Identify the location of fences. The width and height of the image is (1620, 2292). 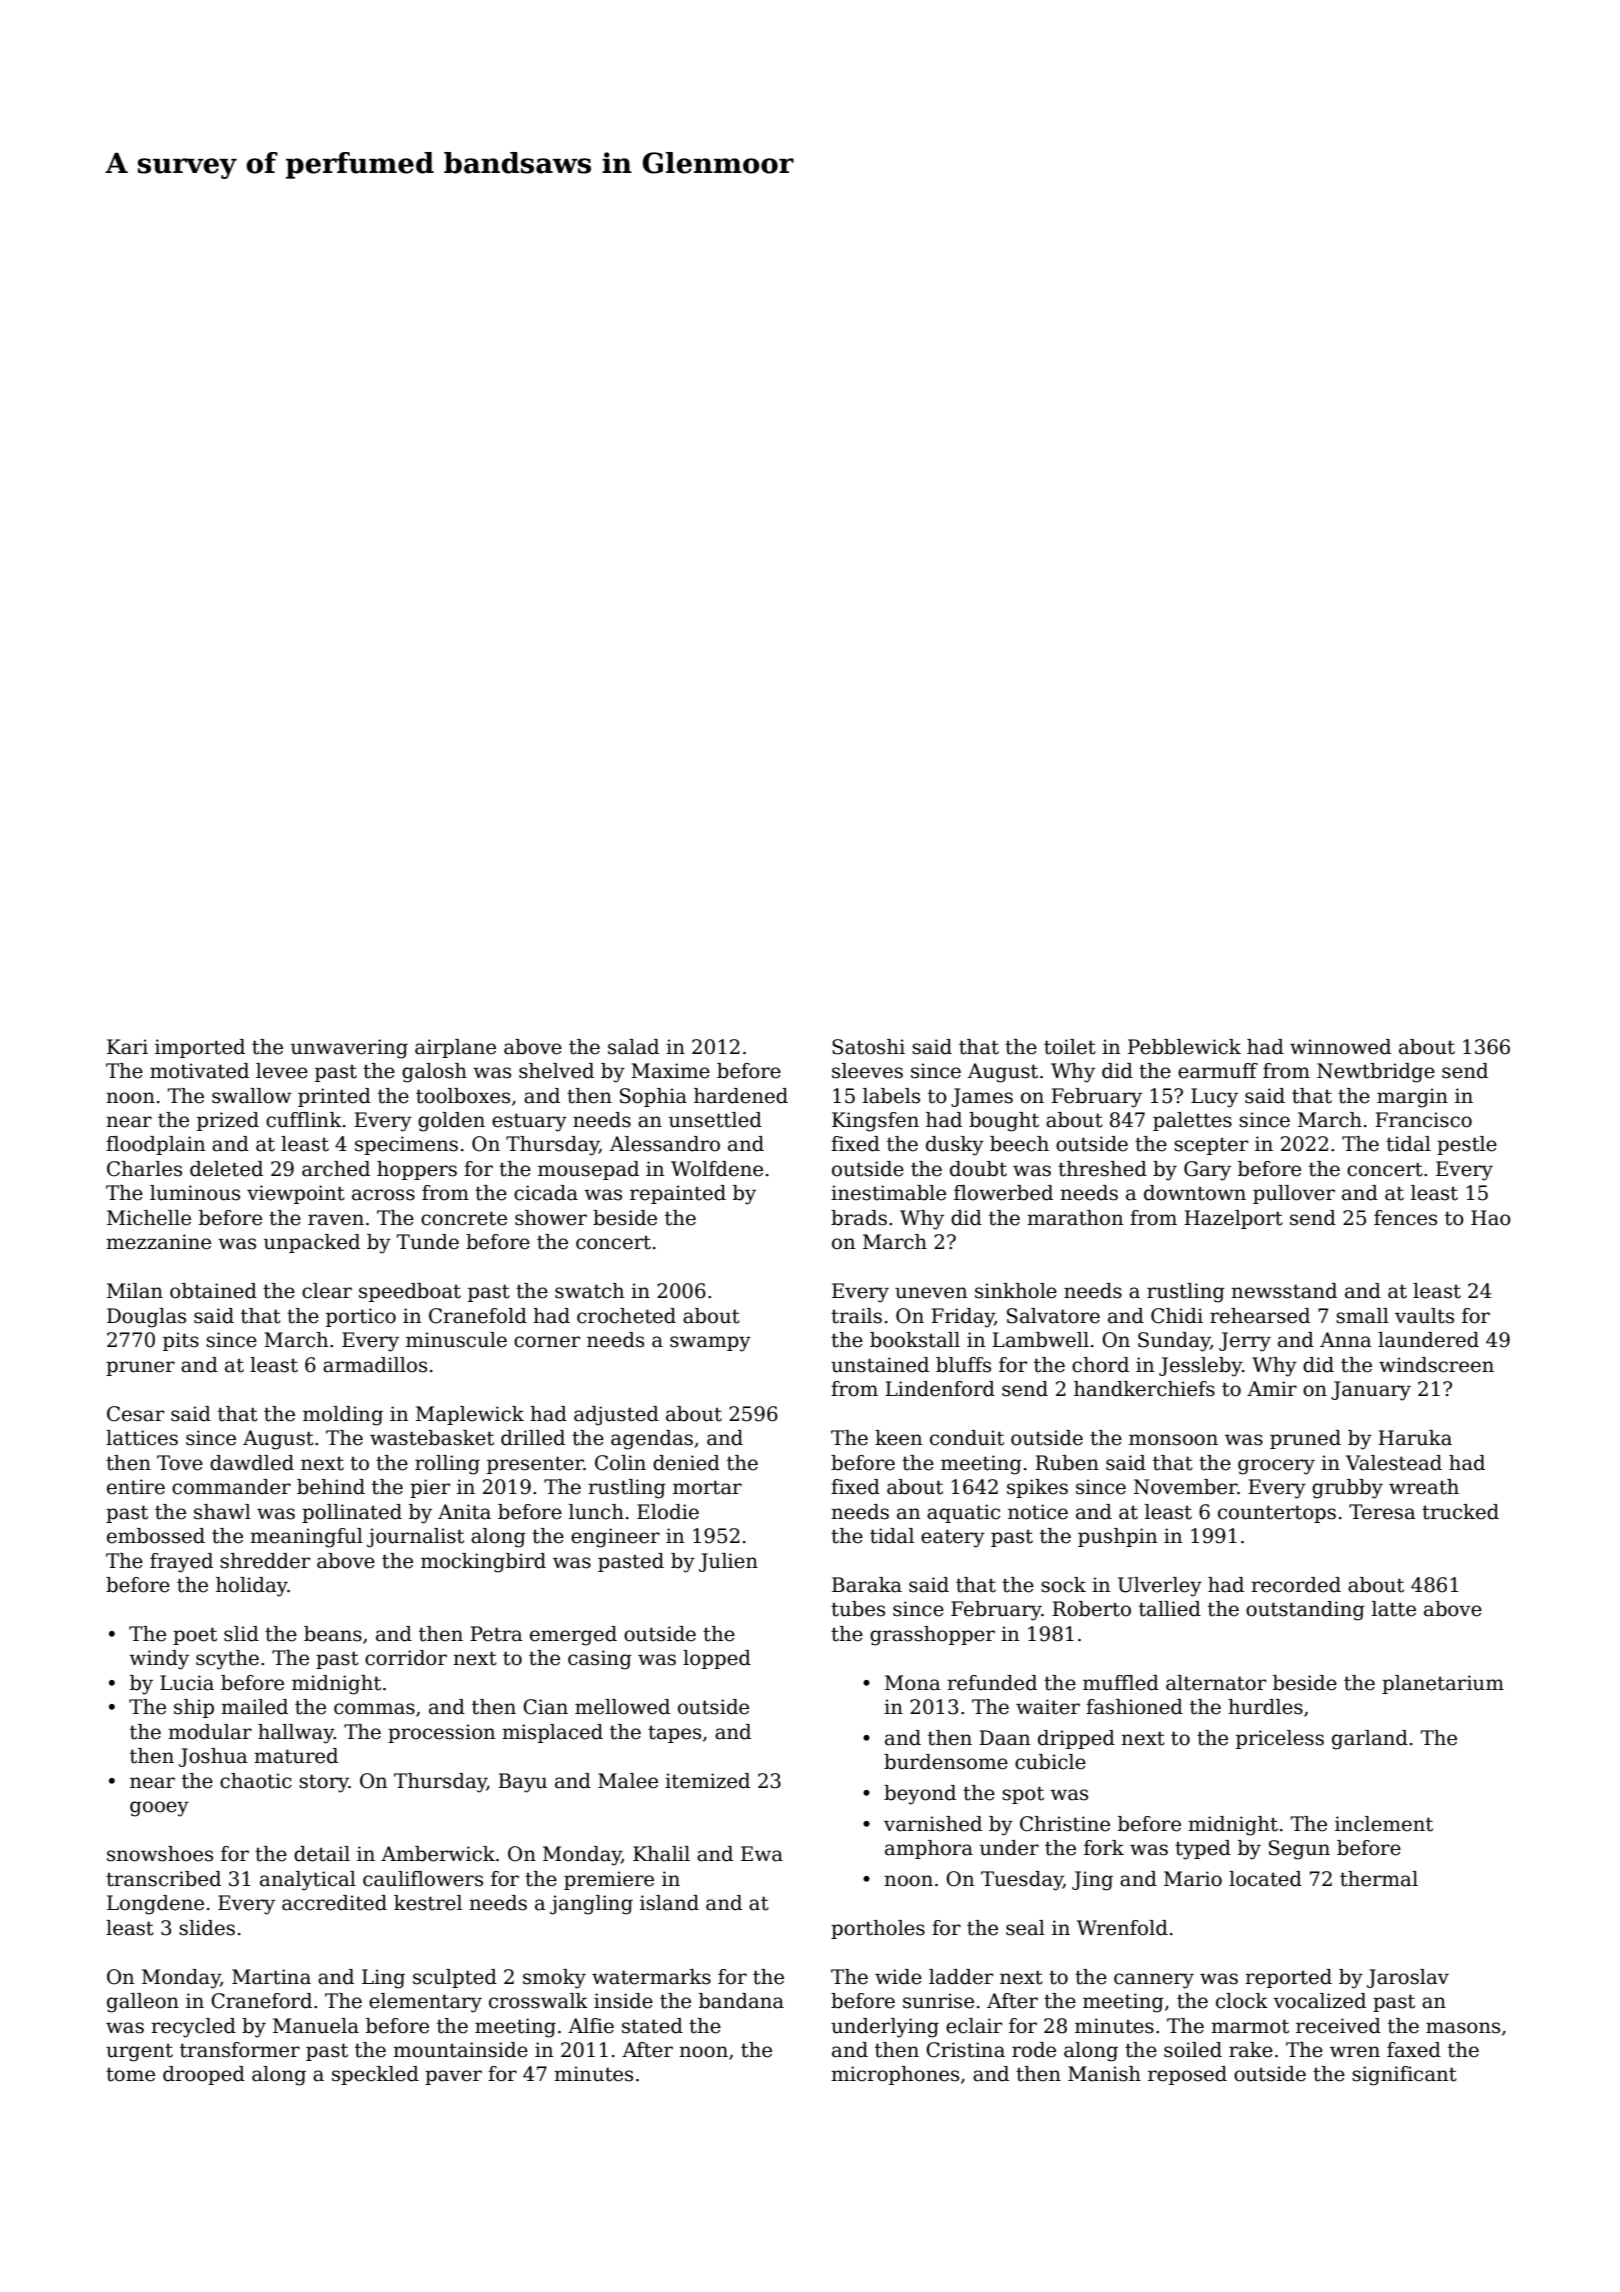
(1405, 1218).
